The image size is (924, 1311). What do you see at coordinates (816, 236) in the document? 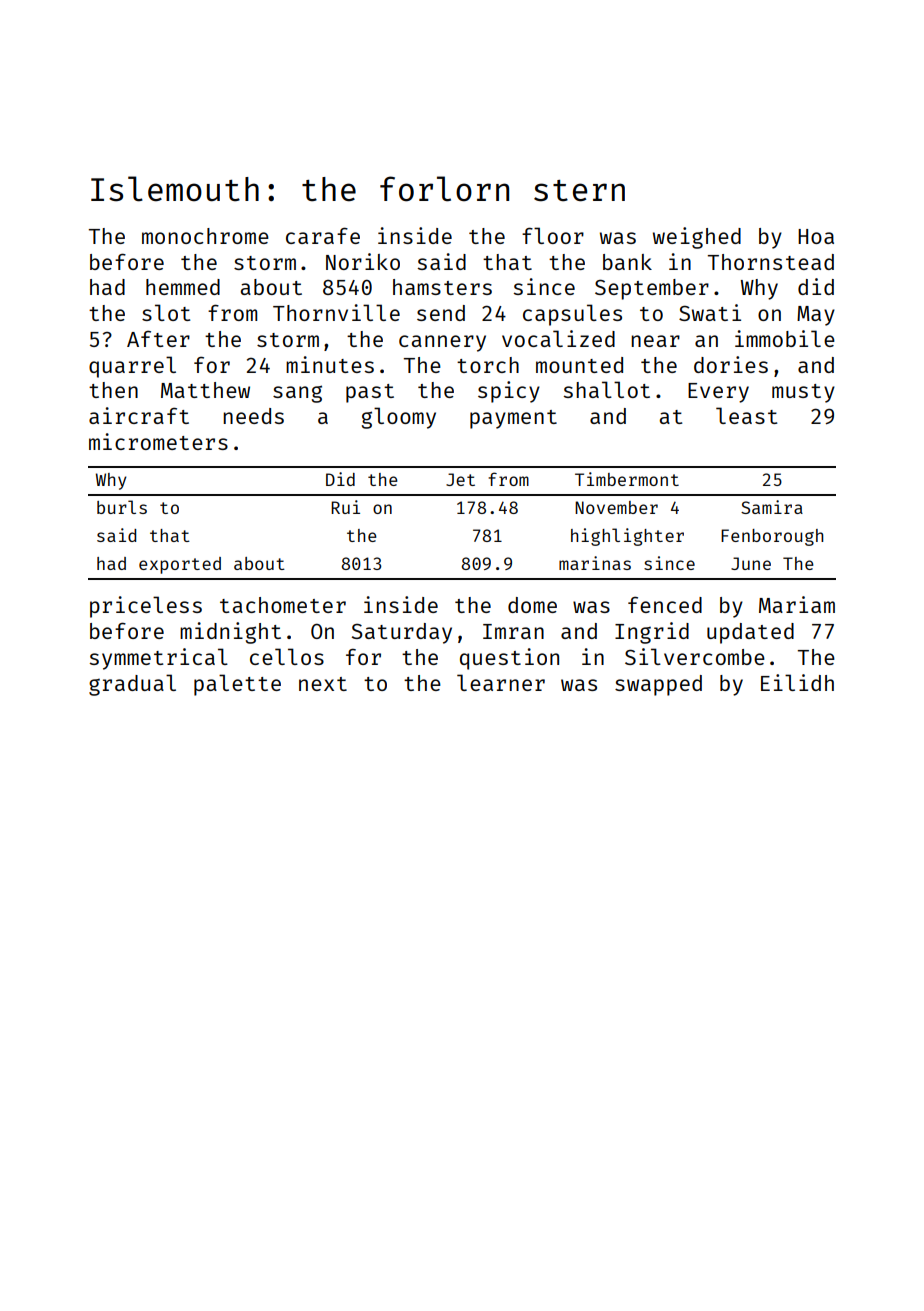
I see `Hoa` at bounding box center [816, 236].
